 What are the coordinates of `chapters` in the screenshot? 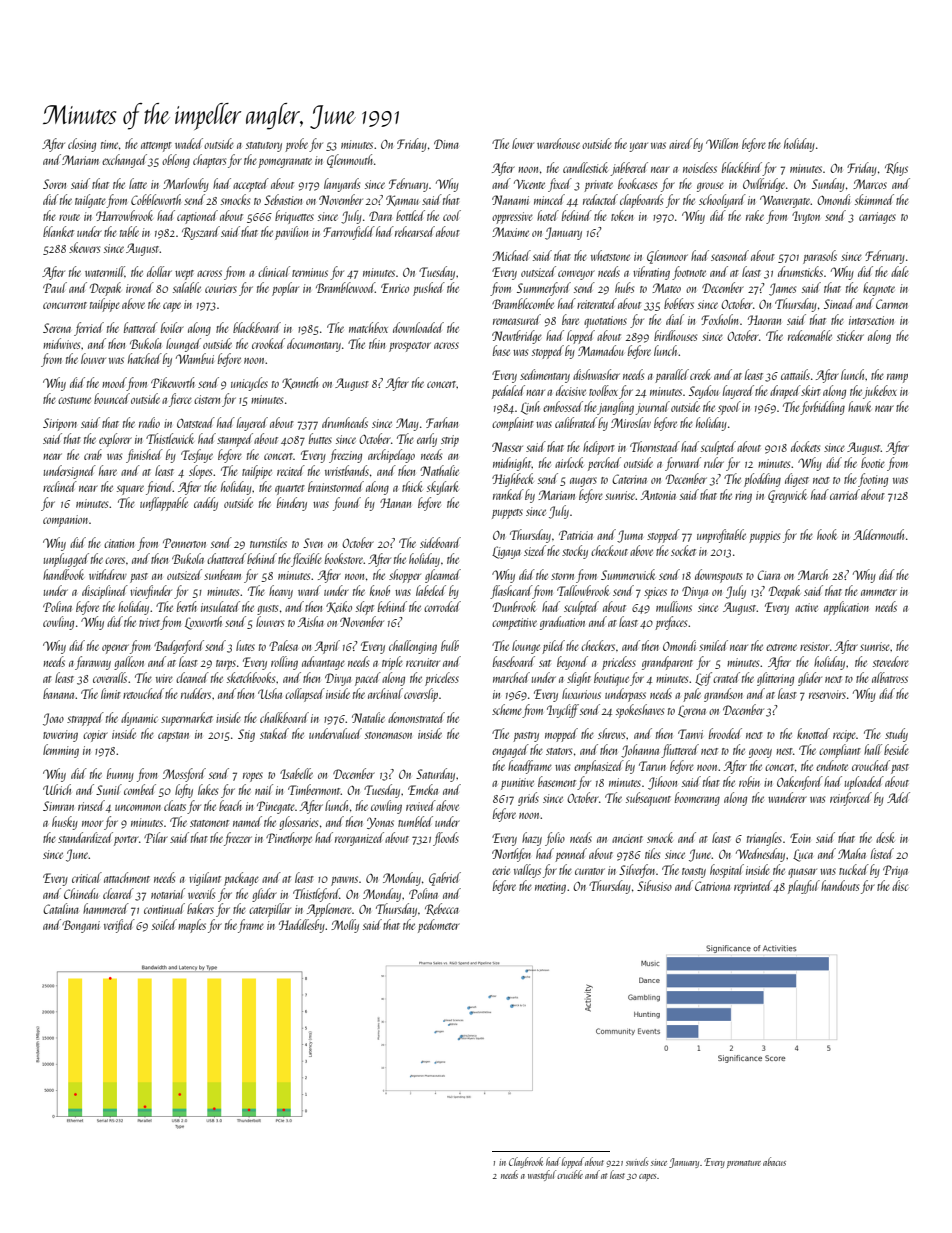 It's located at (209, 161).
